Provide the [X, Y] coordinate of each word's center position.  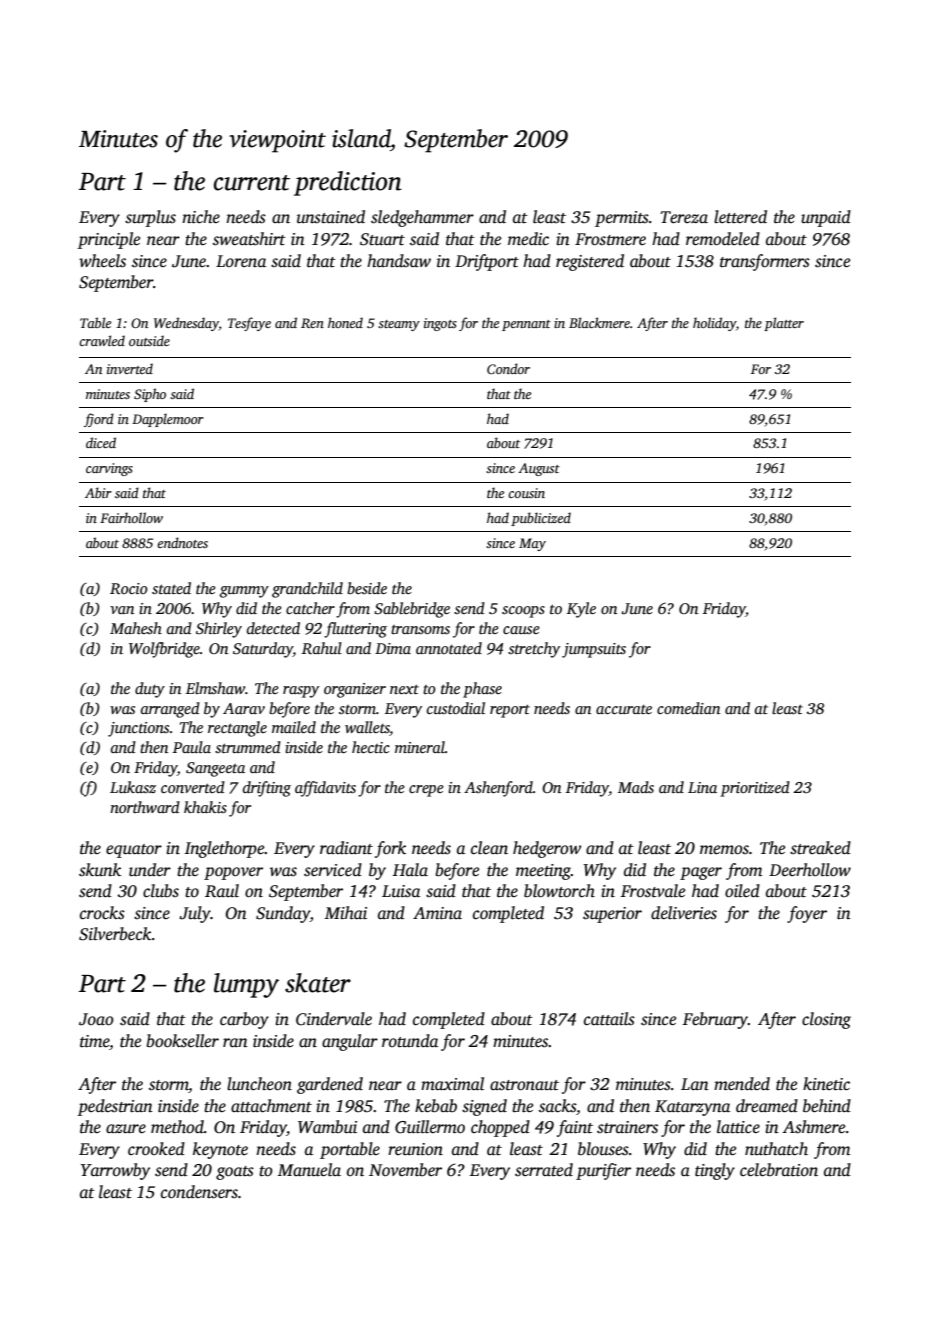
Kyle [581, 610]
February [715, 1020]
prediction [348, 183]
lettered [740, 217]
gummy [244, 592]
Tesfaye [249, 324]
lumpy [246, 985]
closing [826, 1020]
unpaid [826, 218]
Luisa [401, 891]
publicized [541, 519]
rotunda [410, 1041]
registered [590, 262]
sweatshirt [249, 239]
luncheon [259, 1084]
